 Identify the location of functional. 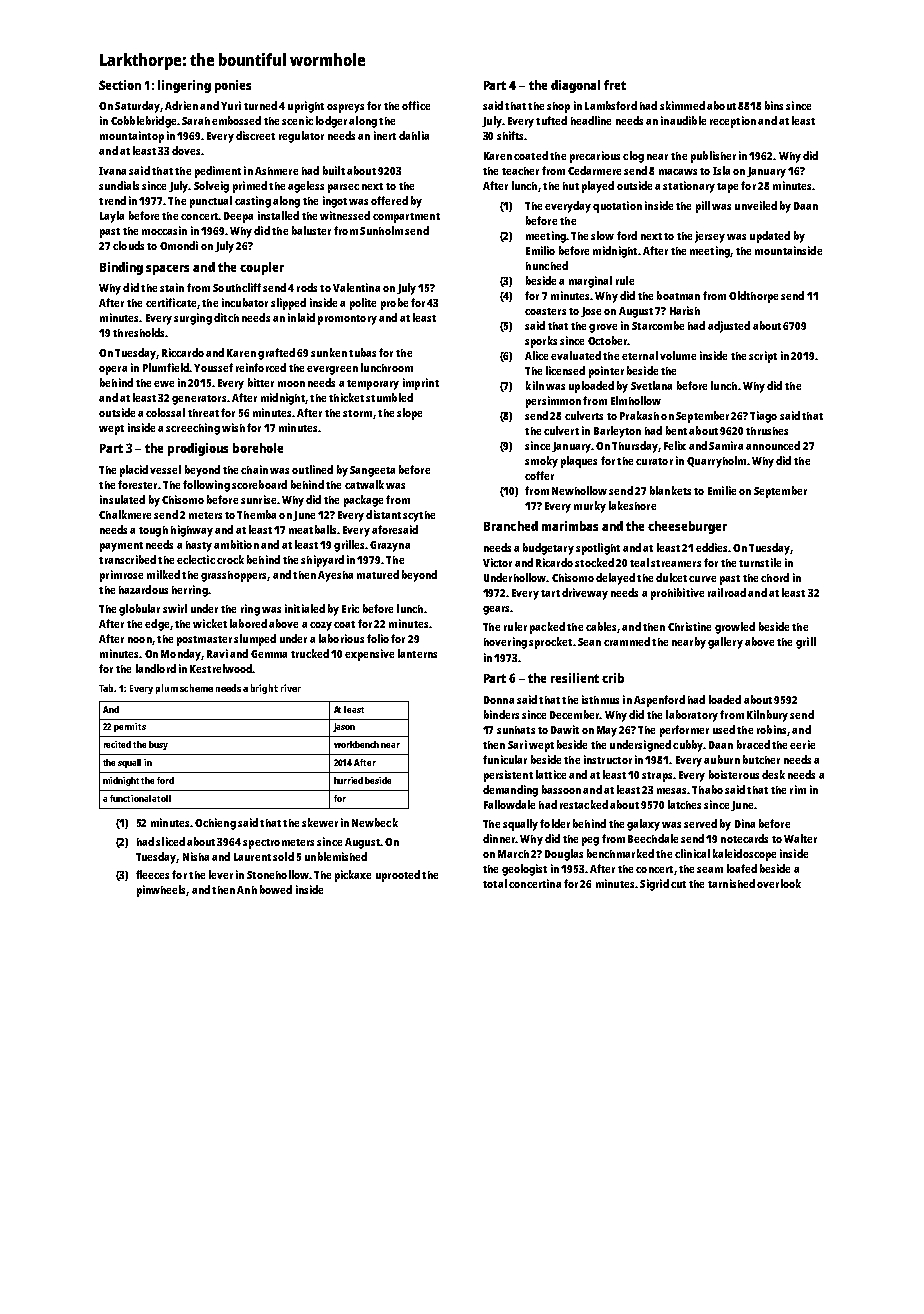
(130, 798).
